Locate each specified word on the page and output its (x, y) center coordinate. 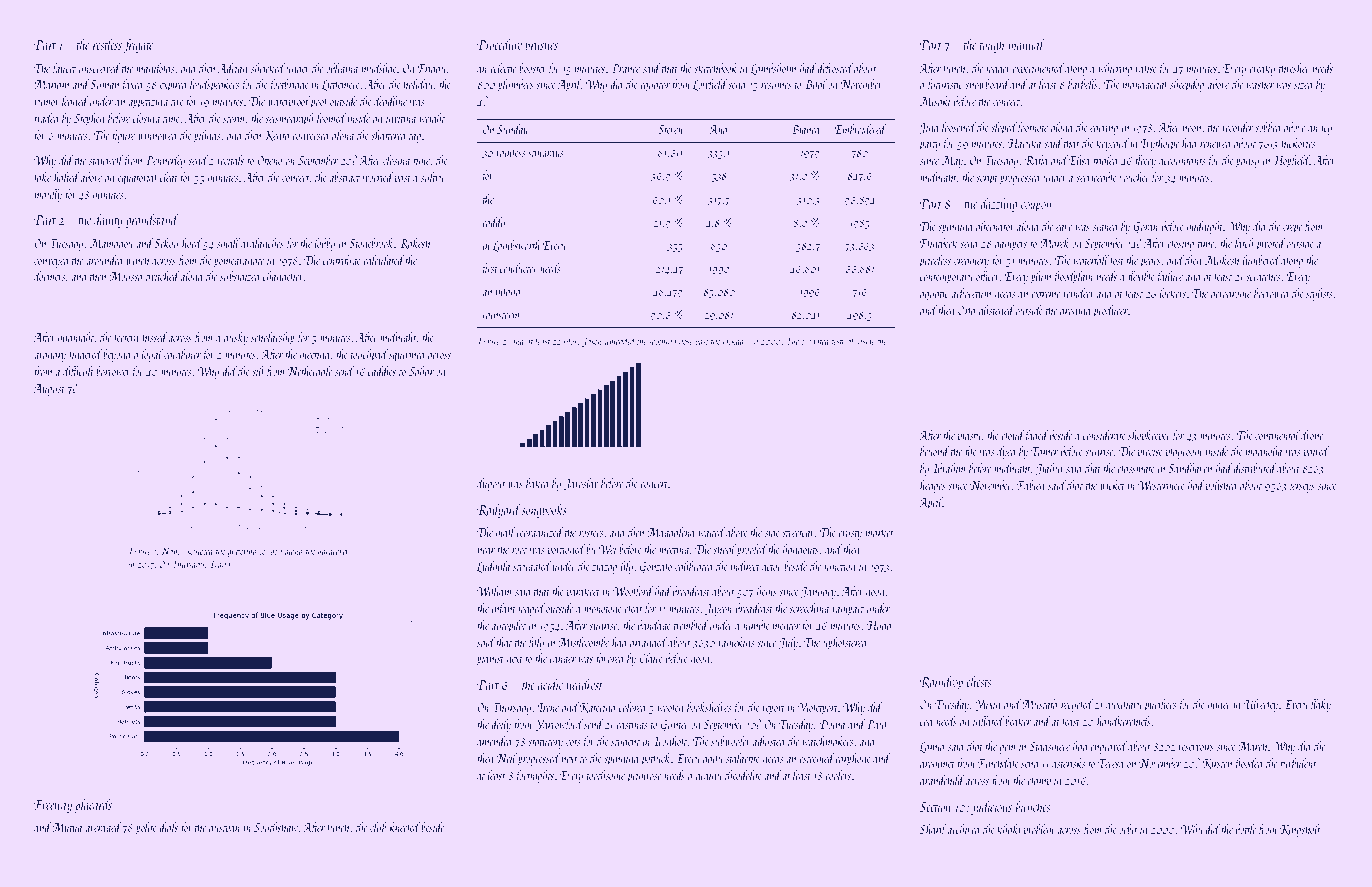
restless (107, 44)
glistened (997, 311)
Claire (651, 658)
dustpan (224, 828)
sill (259, 371)
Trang (219, 565)
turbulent (1298, 763)
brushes (541, 44)
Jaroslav (581, 484)
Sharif (933, 830)
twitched (163, 276)
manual (1027, 44)
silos (570, 341)
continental (1277, 435)
